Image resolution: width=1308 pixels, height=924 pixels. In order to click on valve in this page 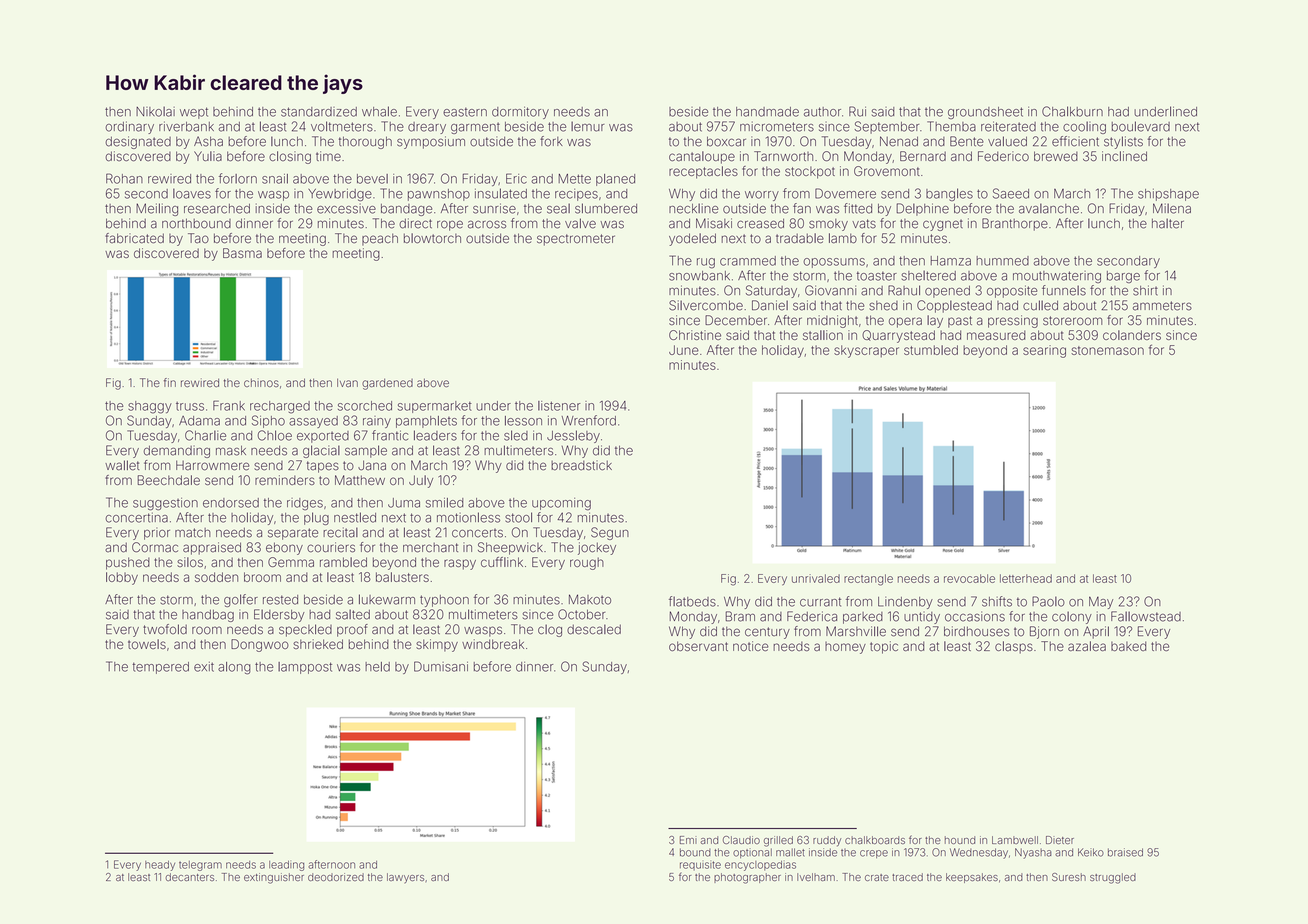, I will do `click(580, 223)`.
